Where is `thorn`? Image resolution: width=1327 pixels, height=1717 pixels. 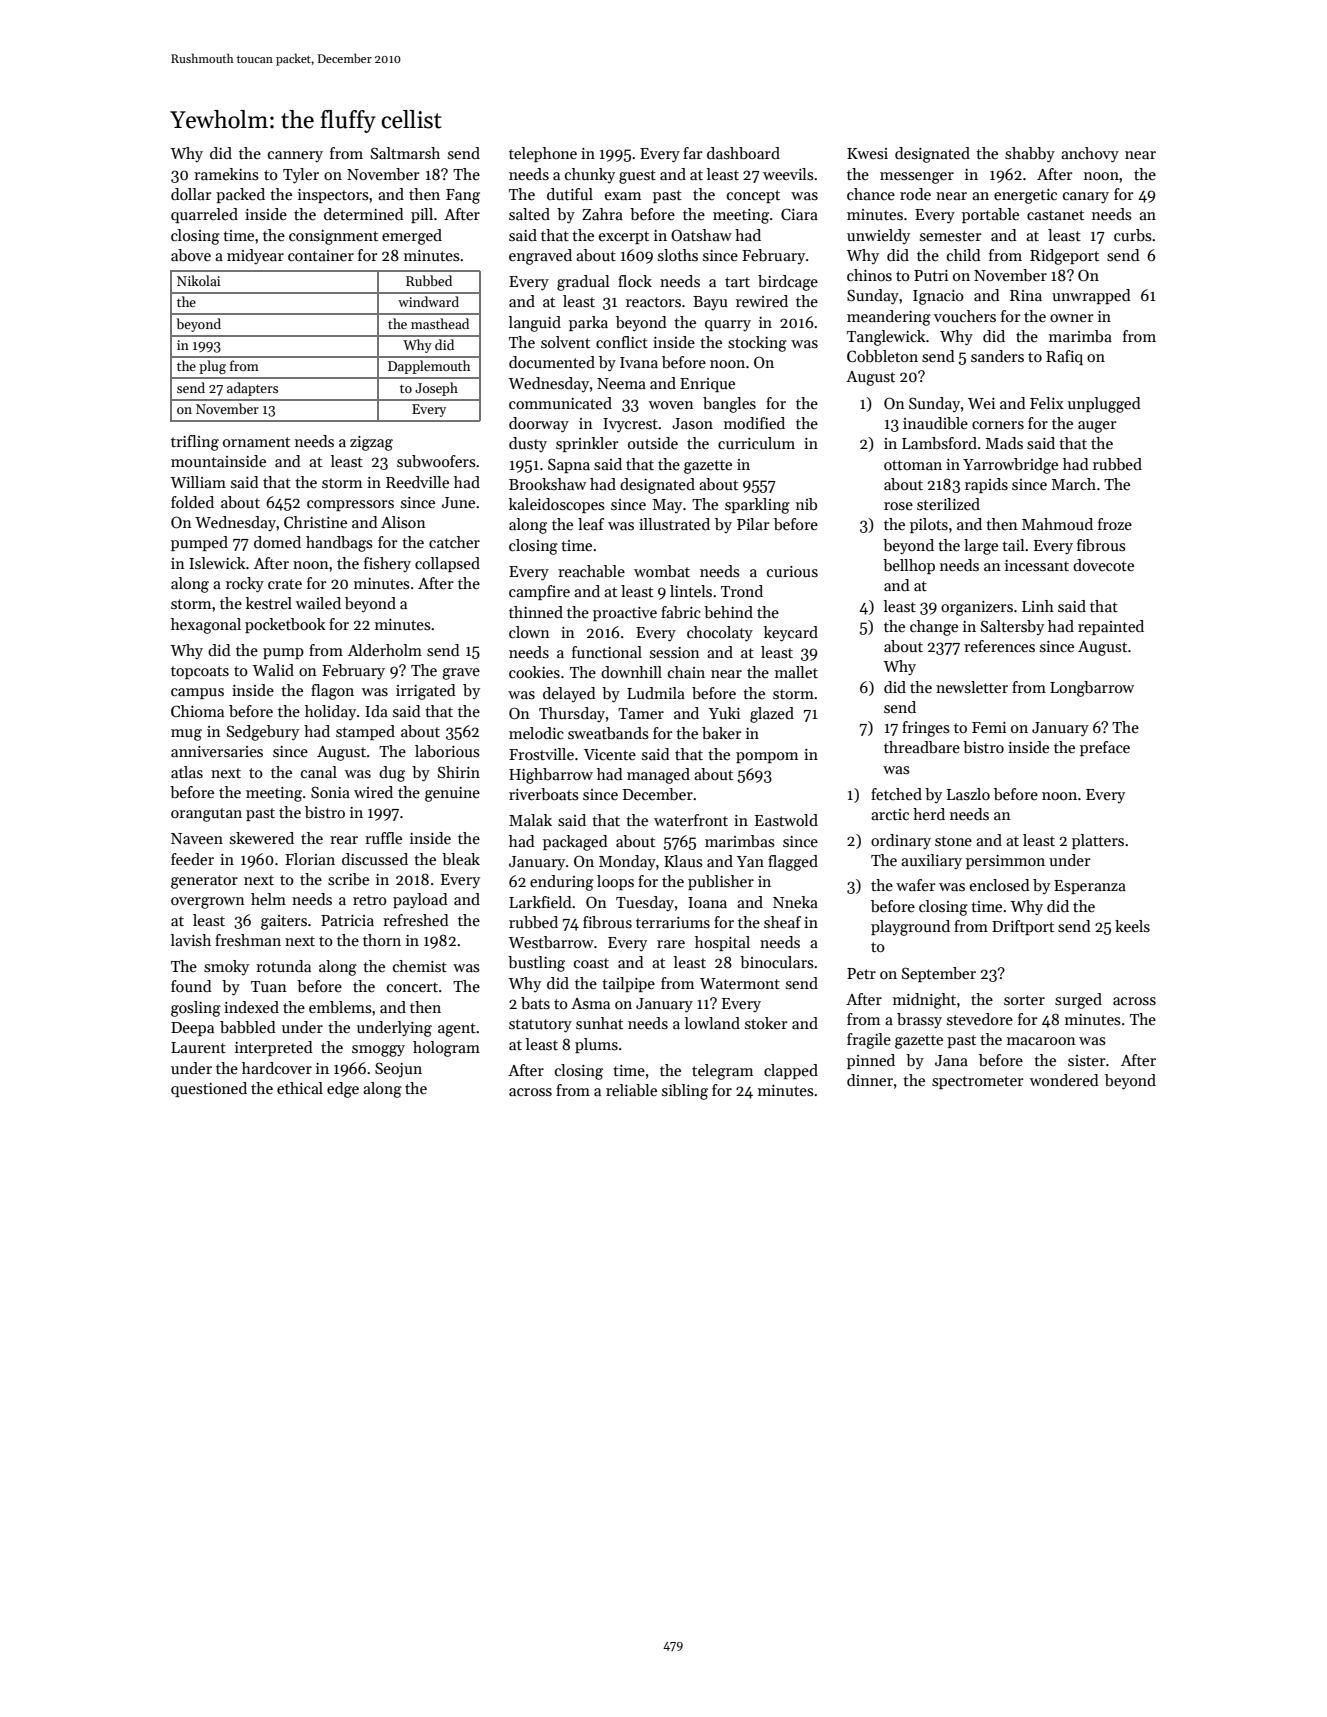
thorn is located at coordinates (382, 940).
